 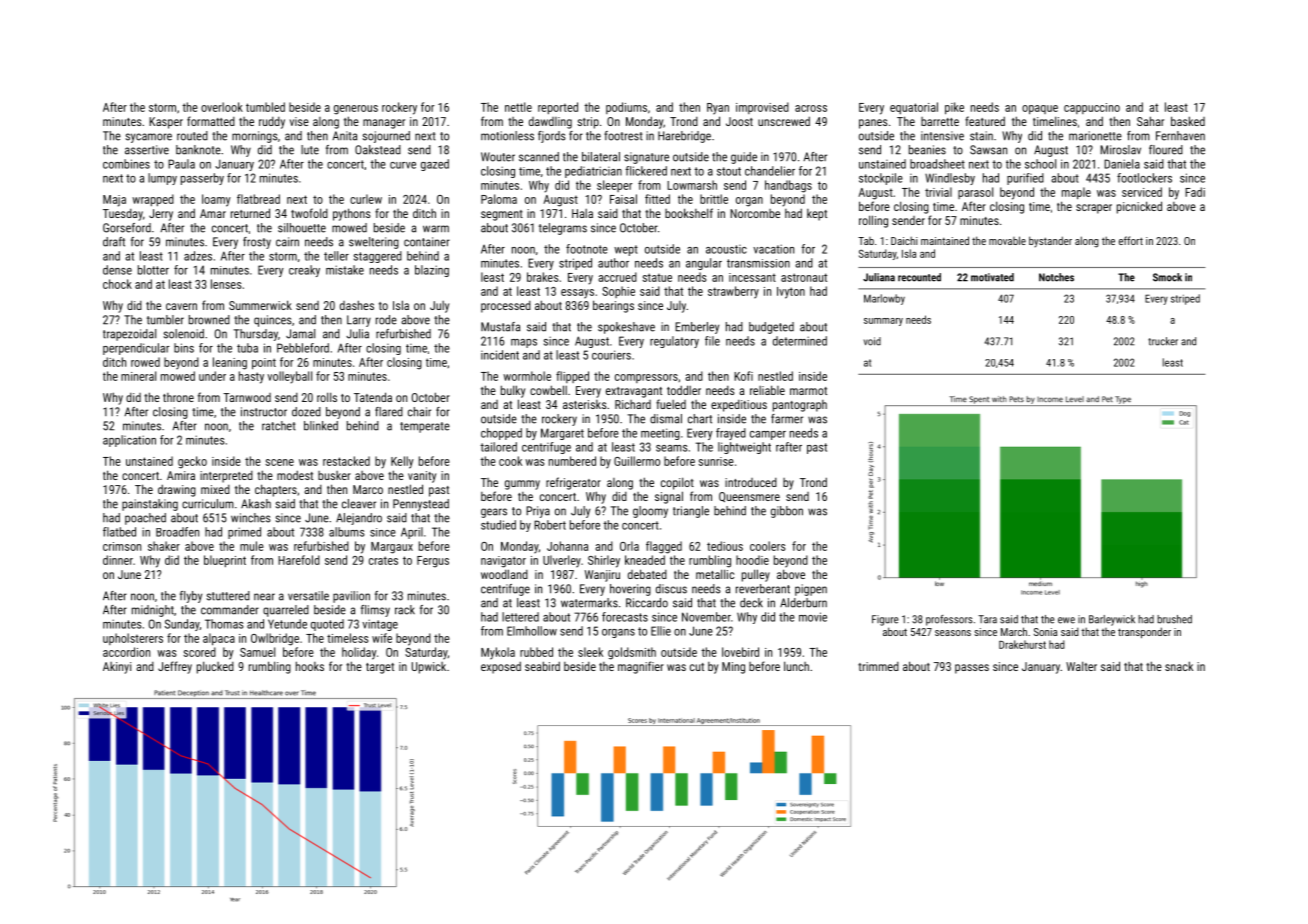 I want to click on marmot, so click(x=808, y=391).
